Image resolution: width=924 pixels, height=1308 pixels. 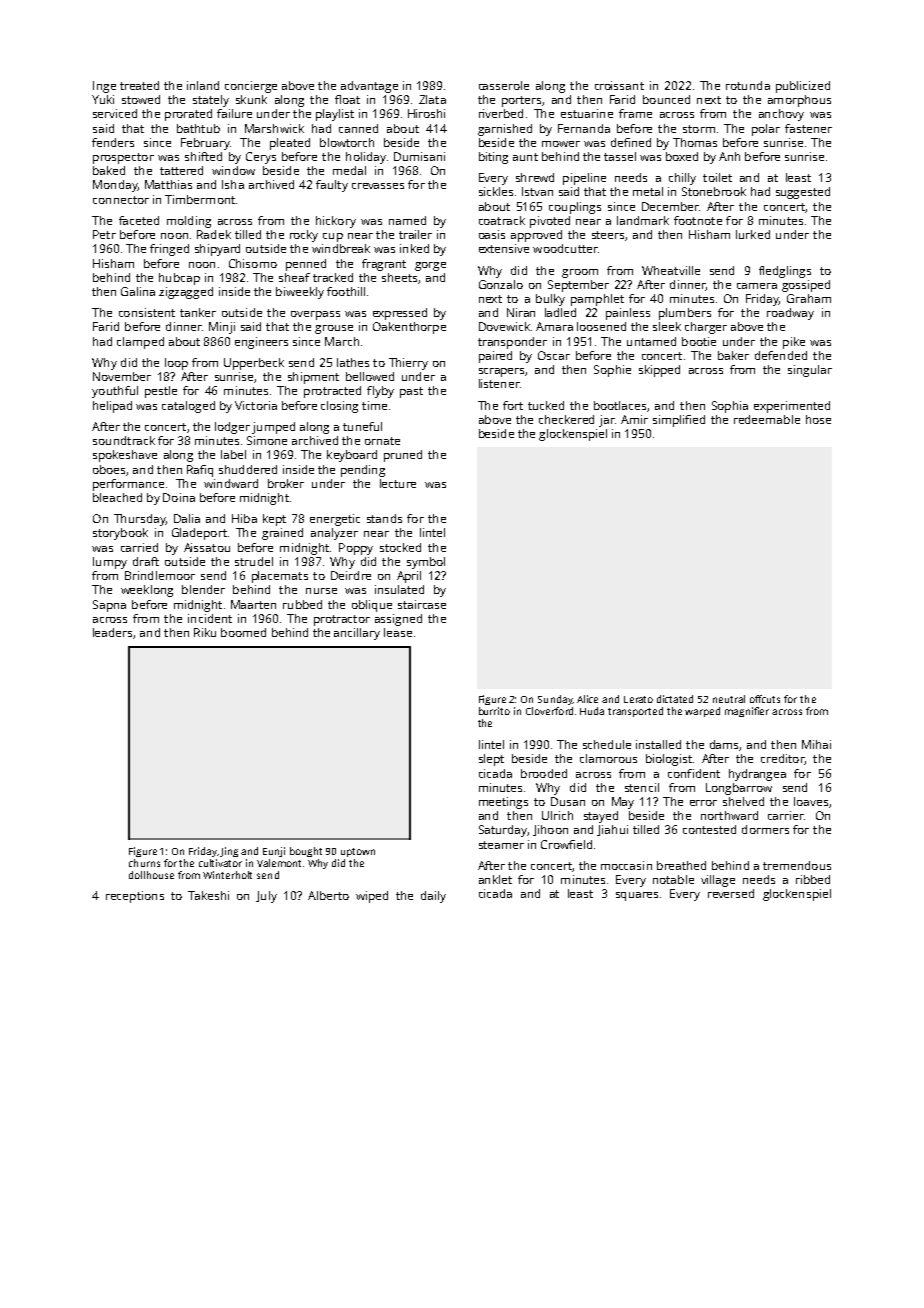 I want to click on Mihai, so click(x=816, y=744).
